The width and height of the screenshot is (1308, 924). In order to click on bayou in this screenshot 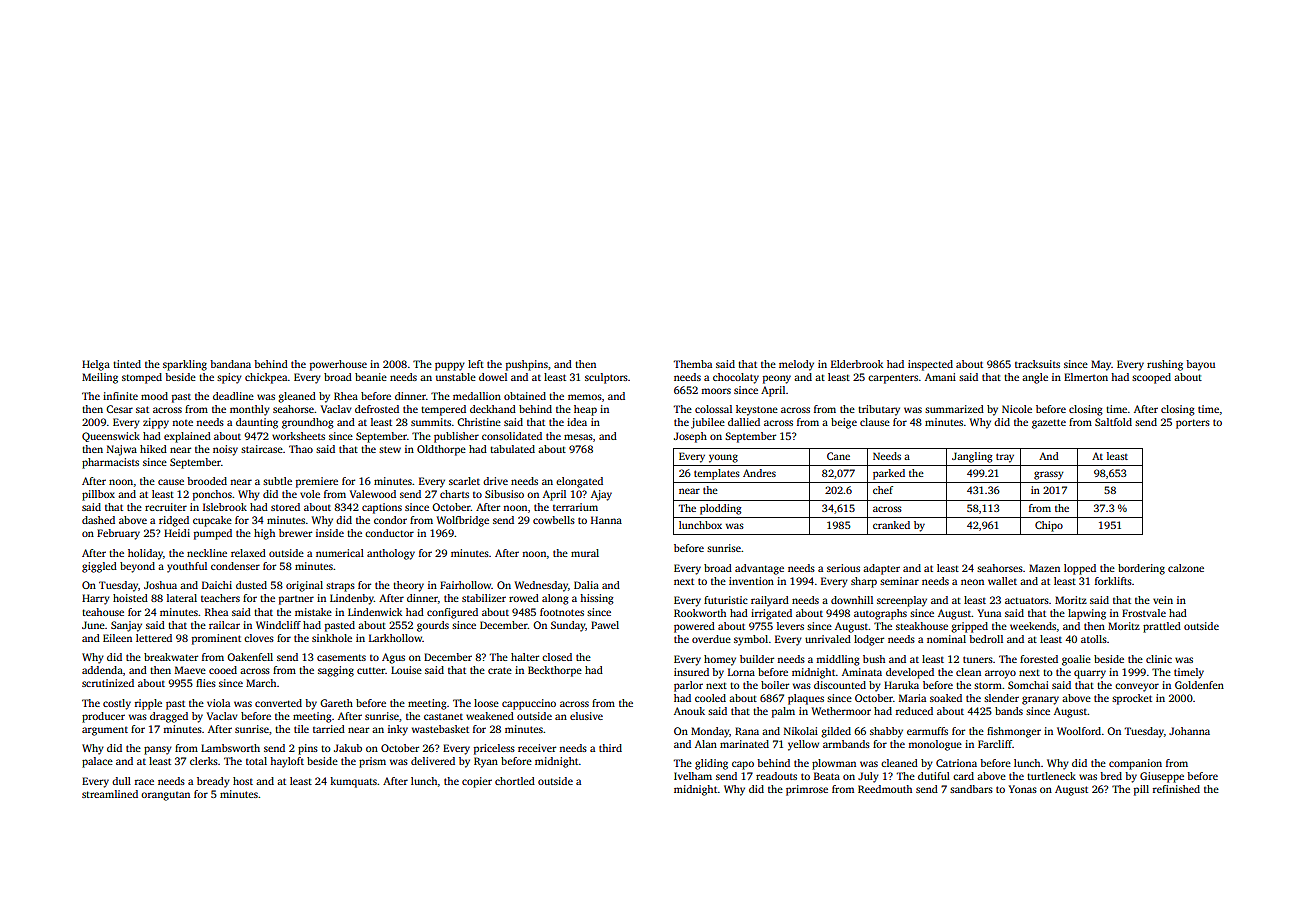, I will do `click(1200, 365)`.
